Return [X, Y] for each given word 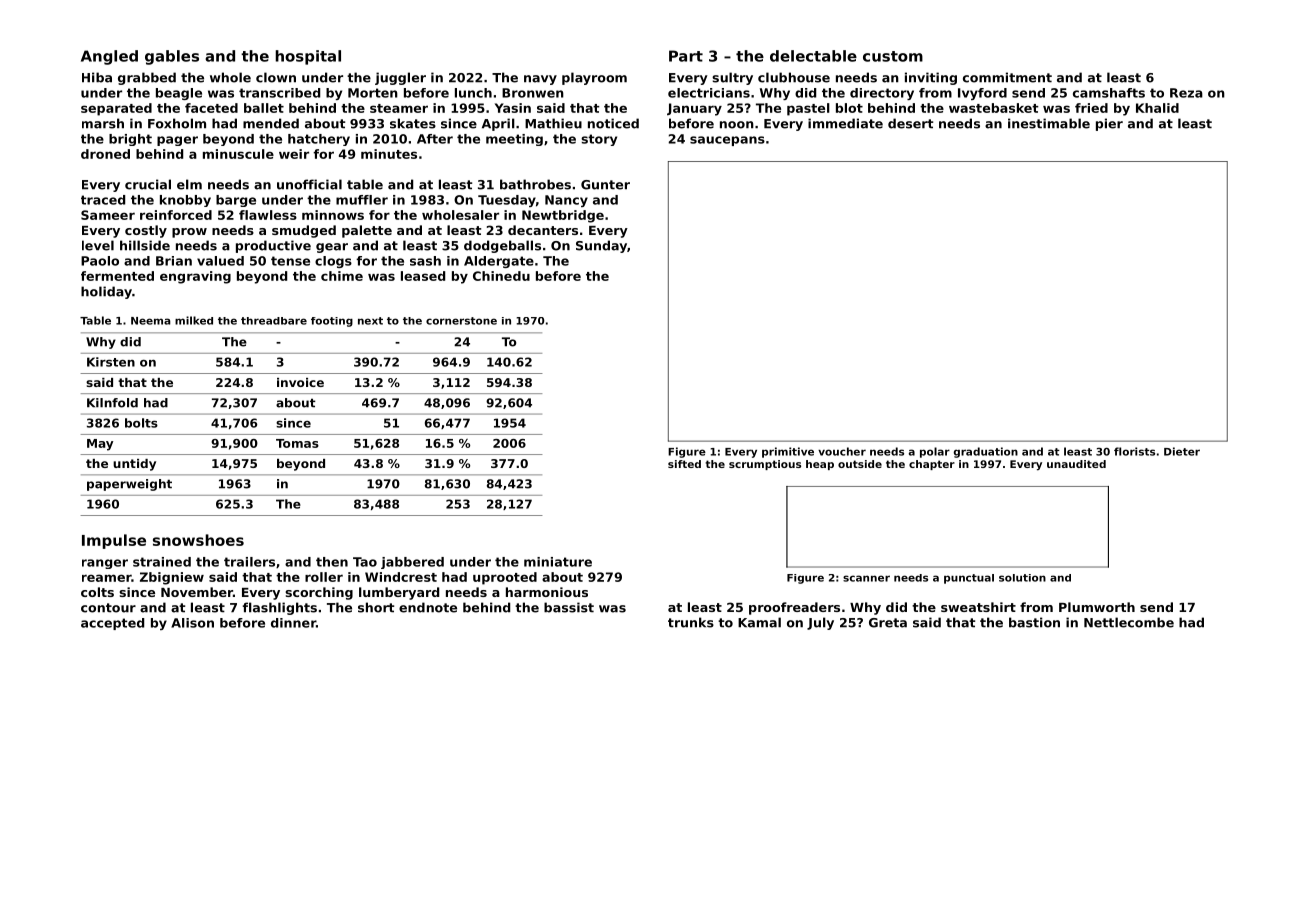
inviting [931, 78]
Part [686, 56]
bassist [569, 607]
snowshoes [198, 540]
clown [276, 77]
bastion [1034, 622]
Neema [151, 321]
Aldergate [499, 262]
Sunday [601, 246]
